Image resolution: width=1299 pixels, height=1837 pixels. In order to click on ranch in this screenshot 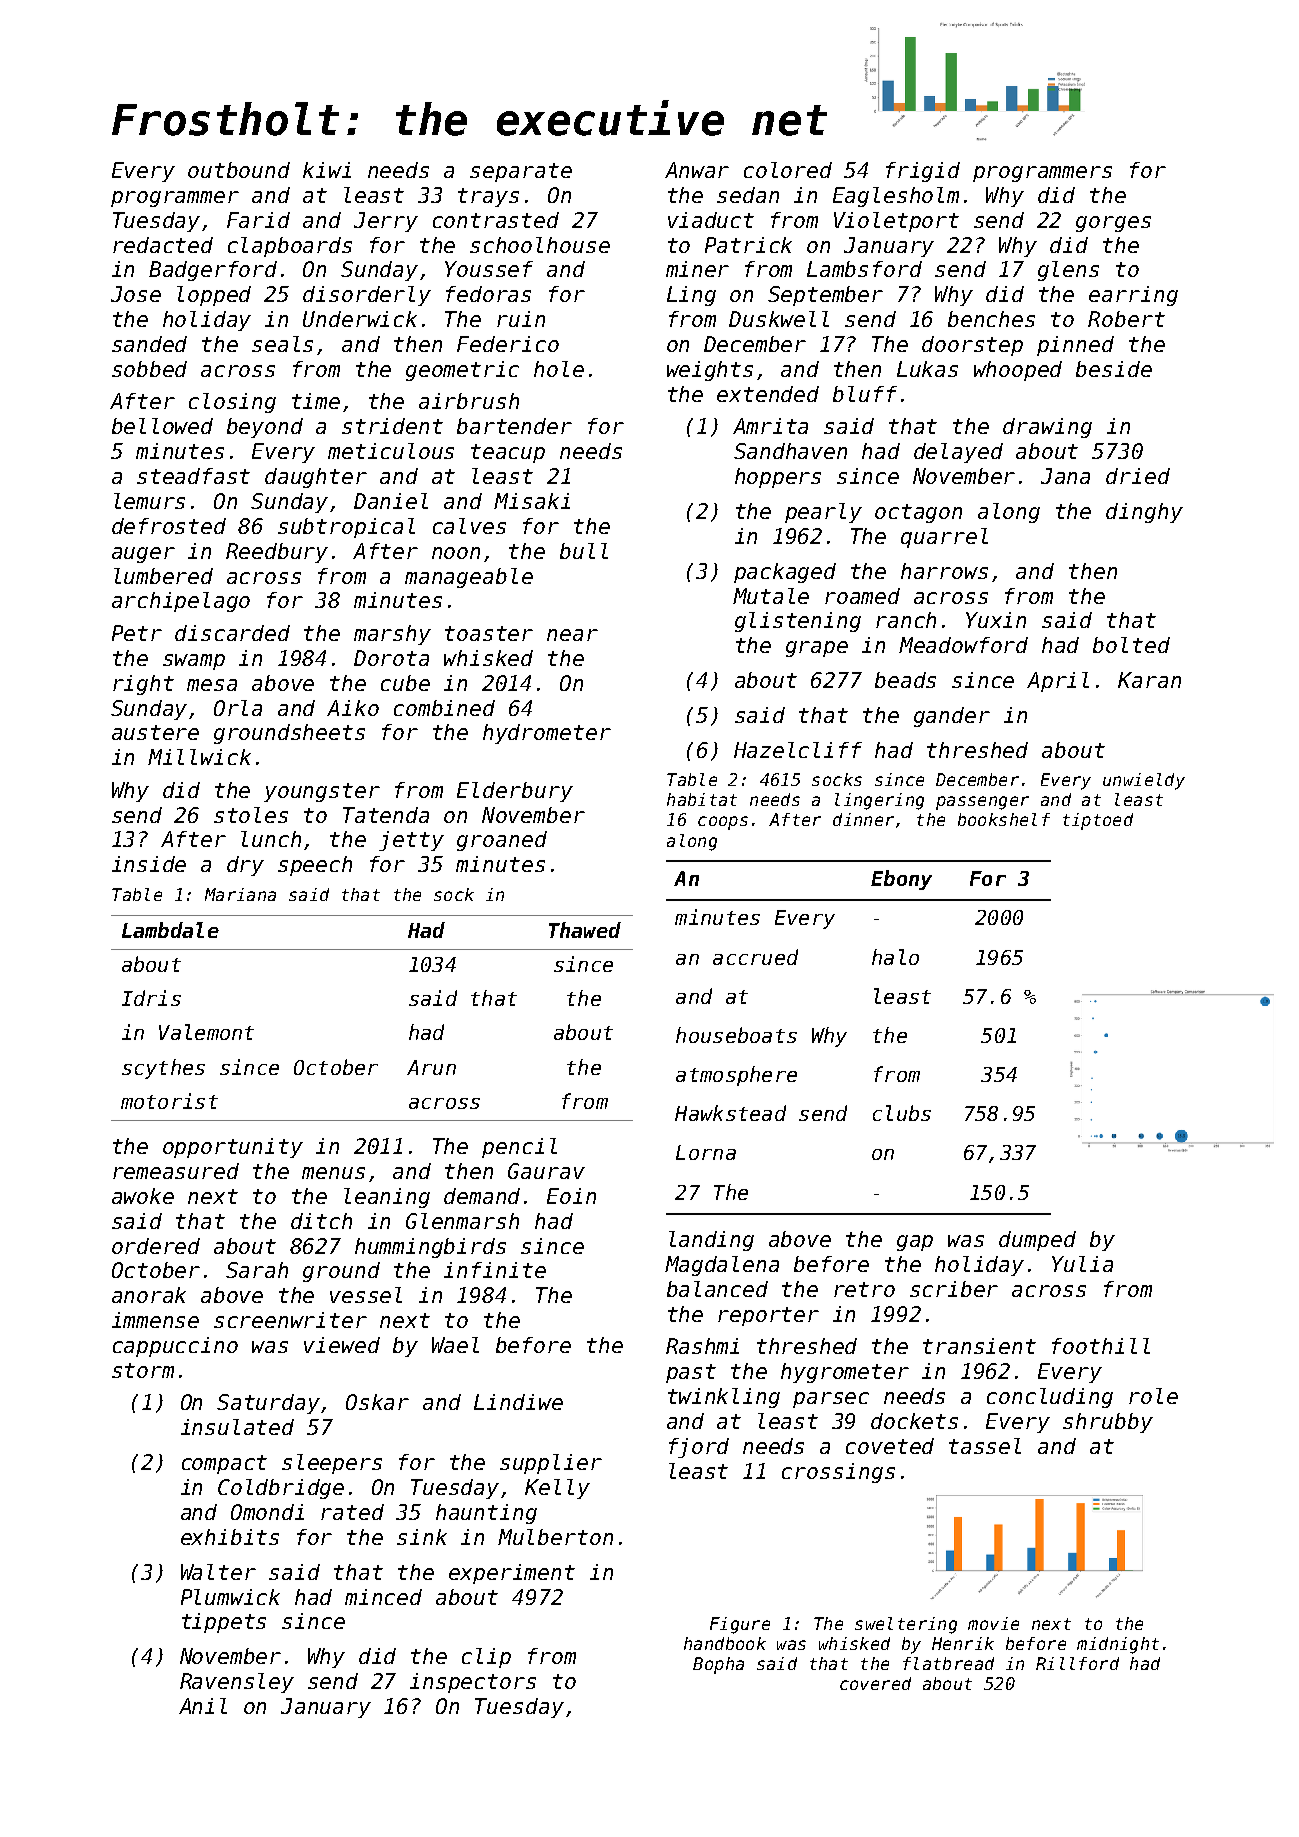, I will do `click(906, 620)`.
